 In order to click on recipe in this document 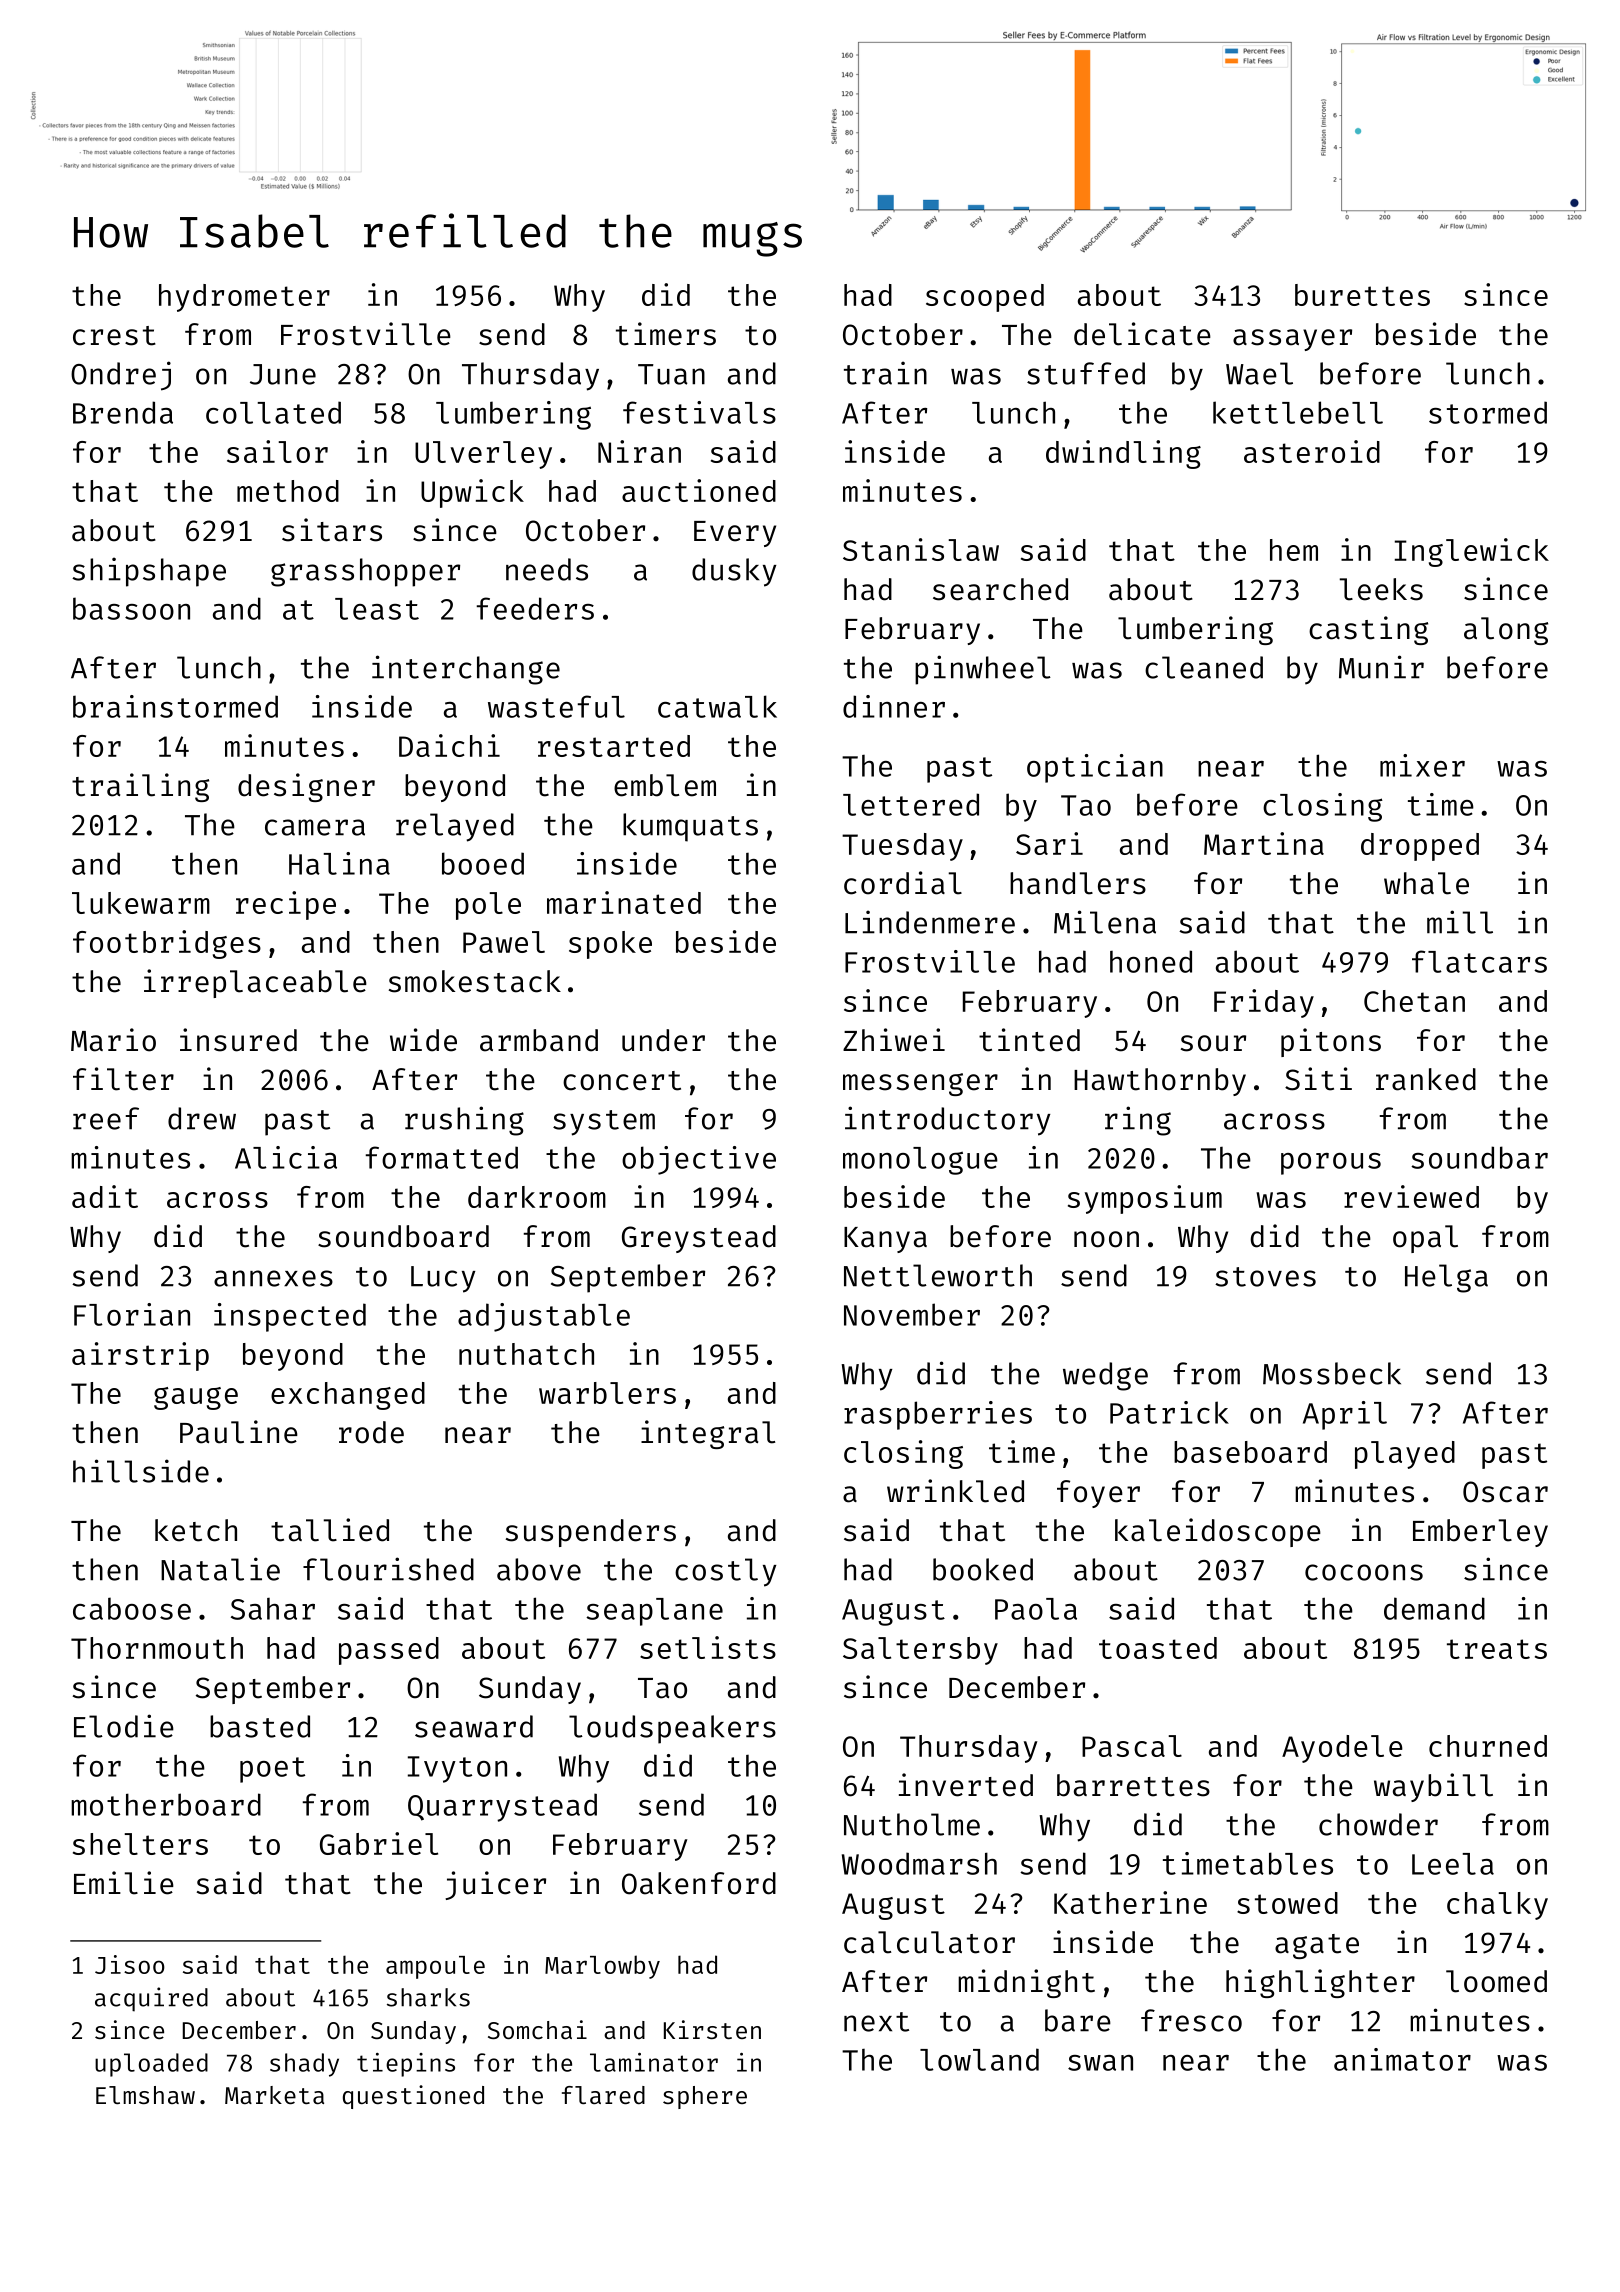, I will do `click(286, 905)`.
